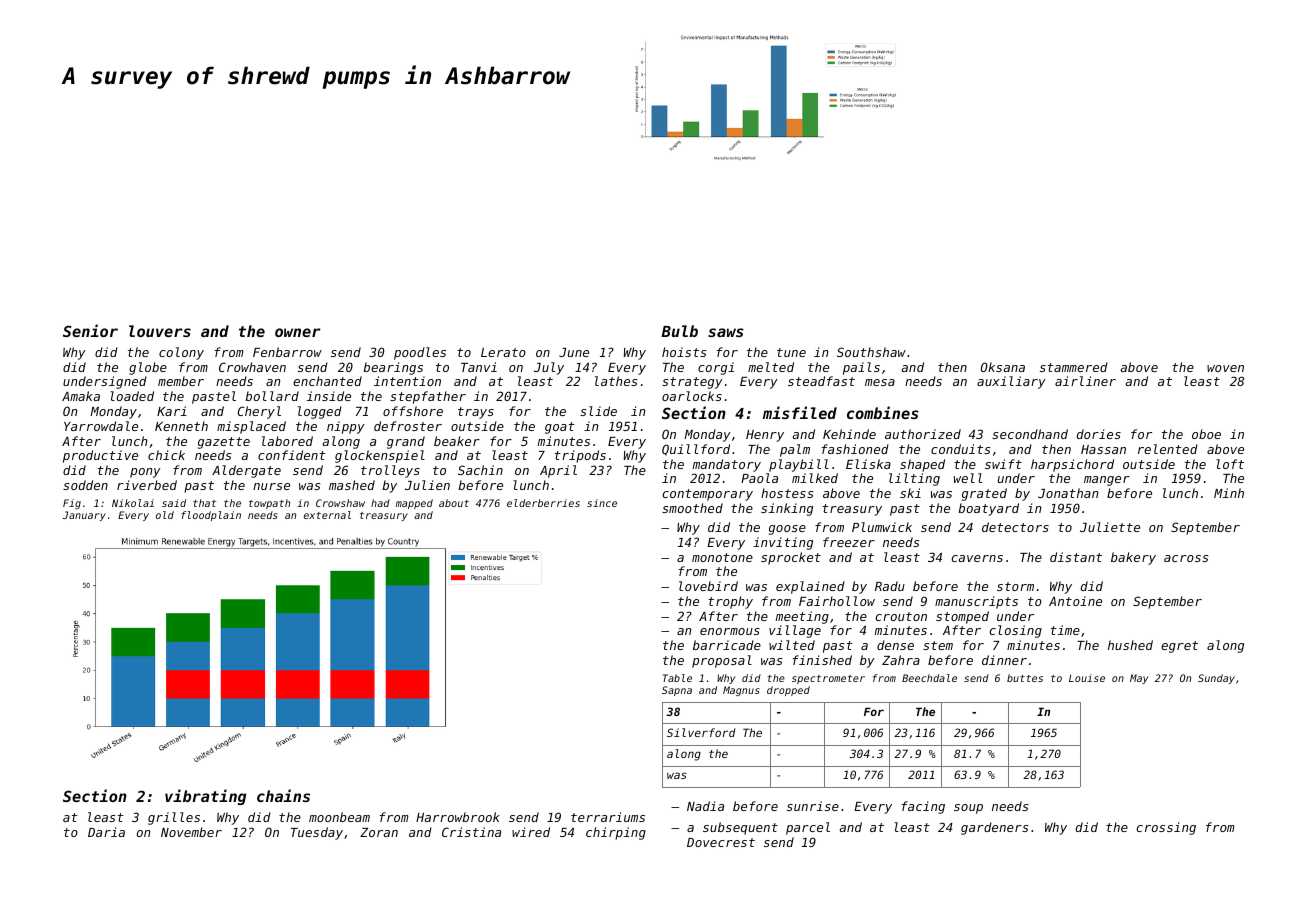 The width and height of the page is (1308, 924). Describe the element at coordinates (298, 332) in the page. I see `owner` at that location.
